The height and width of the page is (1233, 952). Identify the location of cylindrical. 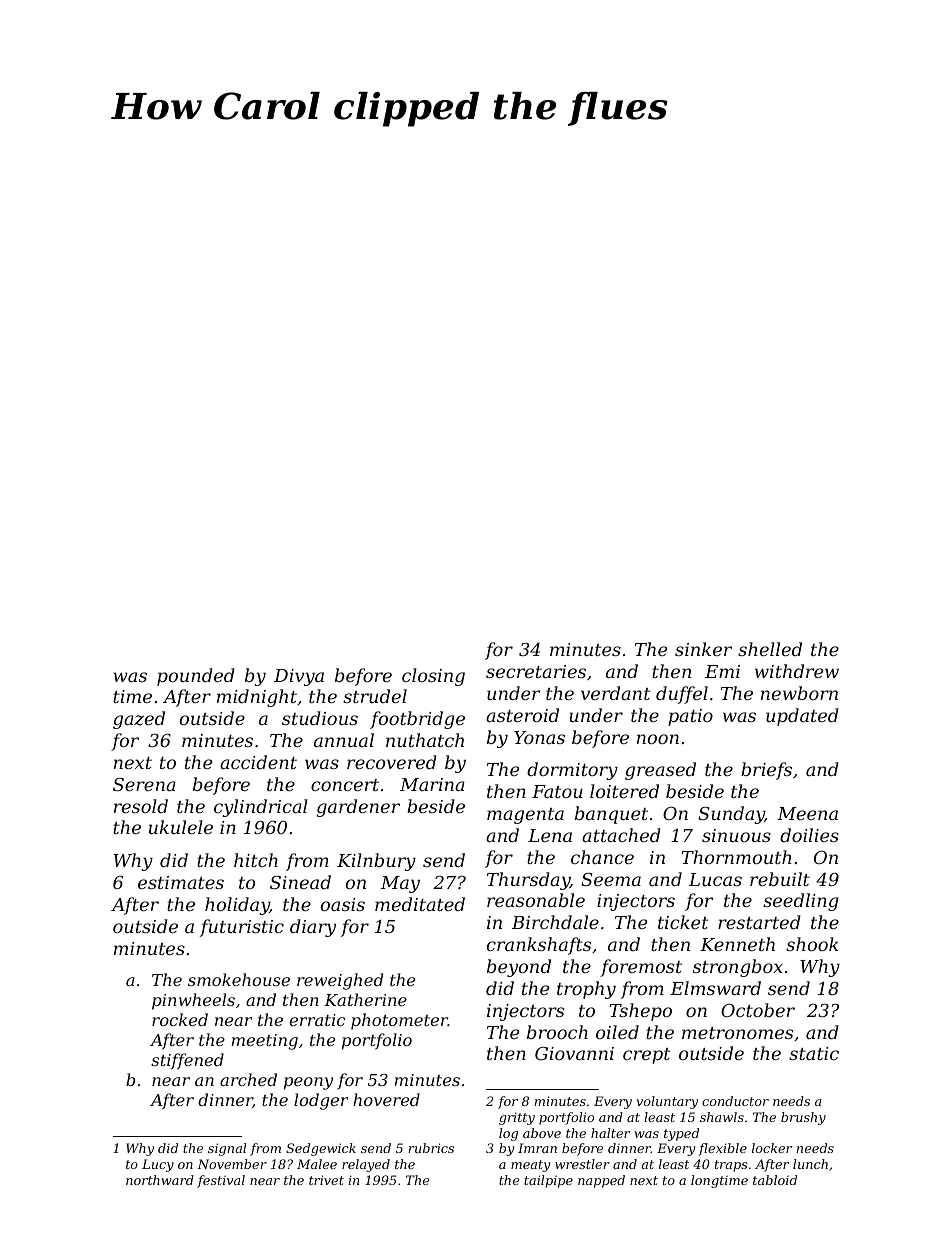
(261, 808).
